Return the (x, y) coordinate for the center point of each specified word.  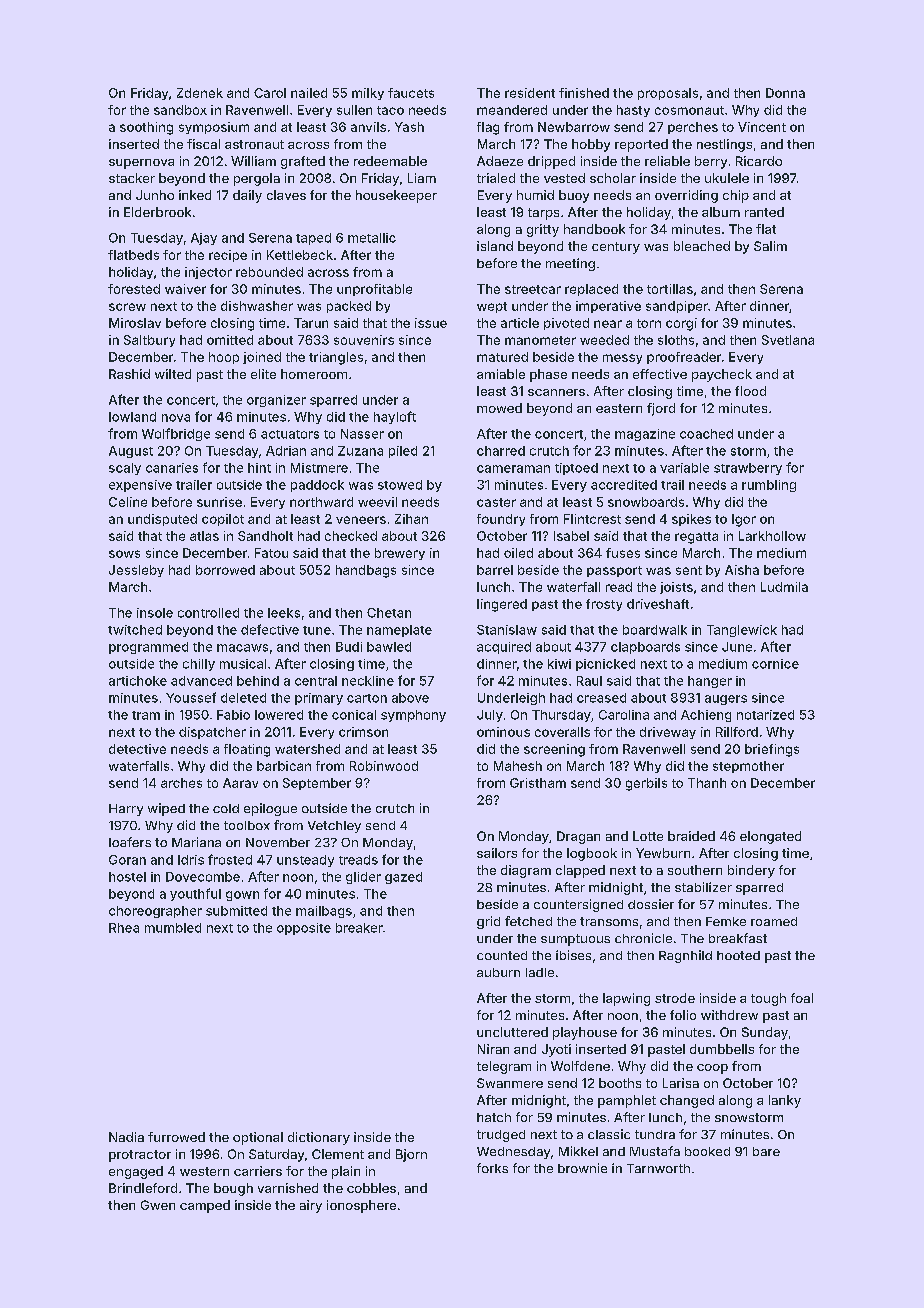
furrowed (176, 1137)
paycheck (722, 375)
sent (689, 570)
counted (502, 955)
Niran (493, 1049)
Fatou (271, 553)
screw (127, 307)
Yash (409, 127)
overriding (686, 196)
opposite (304, 929)
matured (502, 357)
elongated (770, 837)
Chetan (389, 613)
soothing (146, 128)
